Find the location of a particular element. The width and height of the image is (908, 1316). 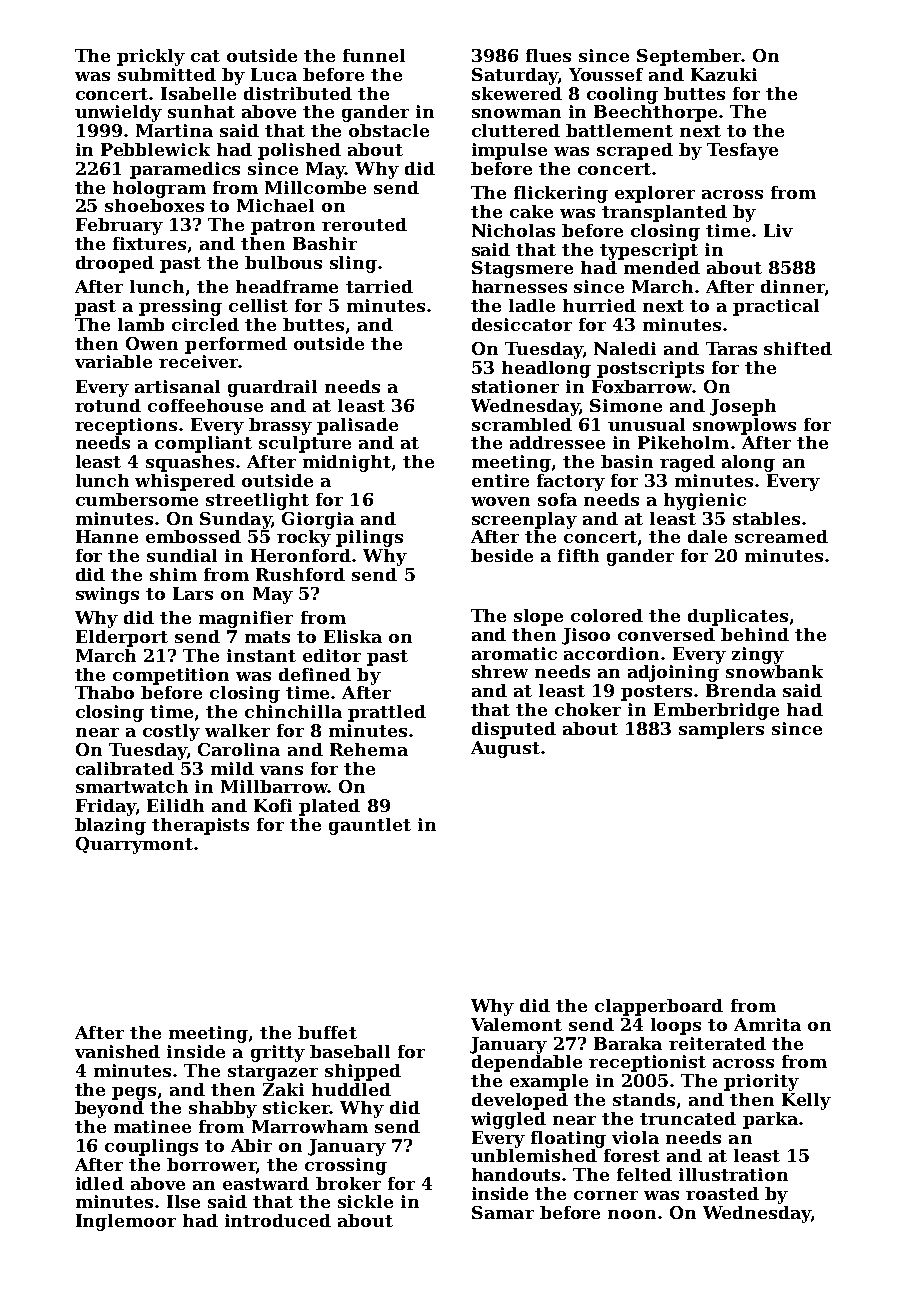

shrew is located at coordinates (500, 671).
